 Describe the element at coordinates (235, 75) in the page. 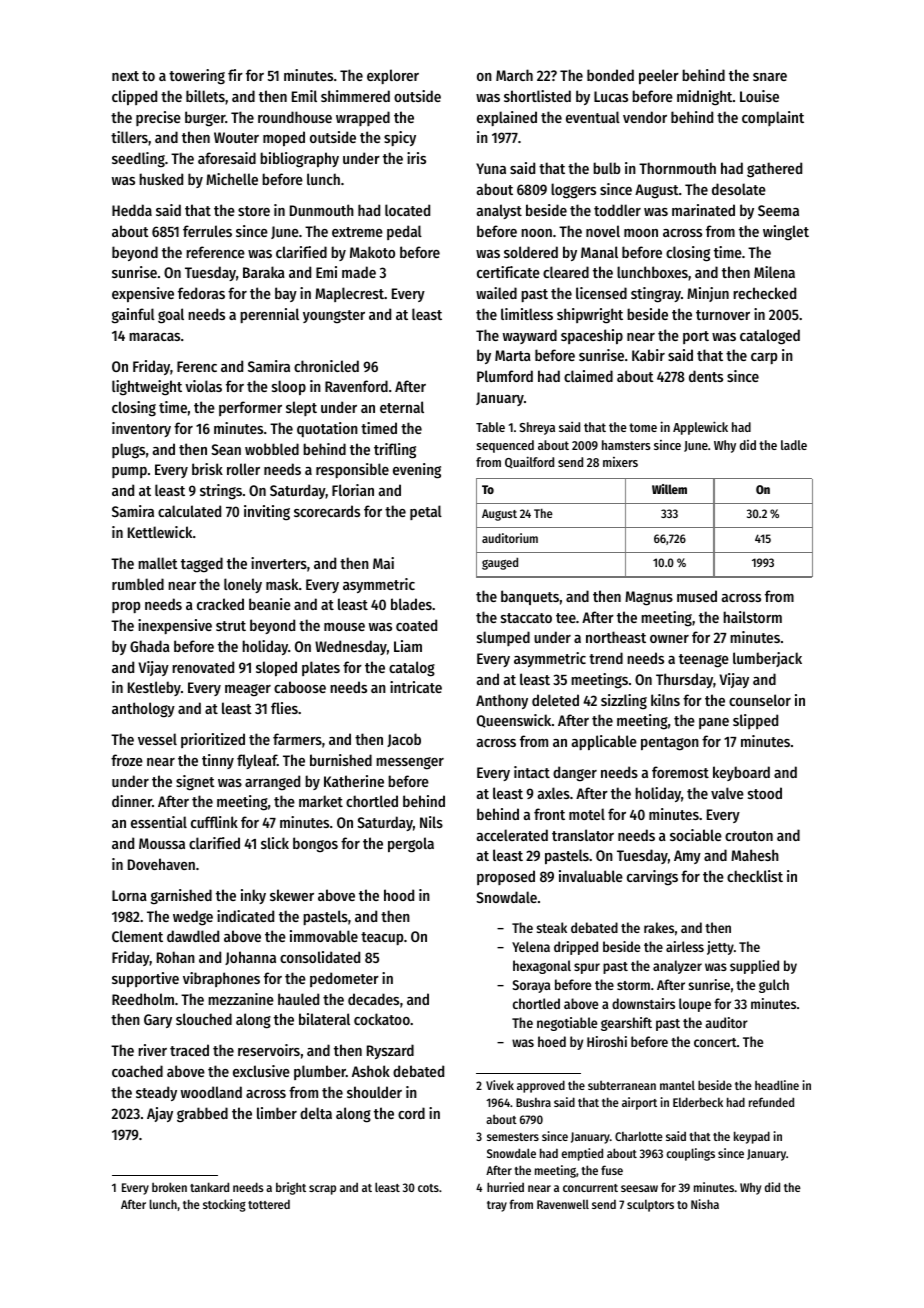

I see `fir` at that location.
